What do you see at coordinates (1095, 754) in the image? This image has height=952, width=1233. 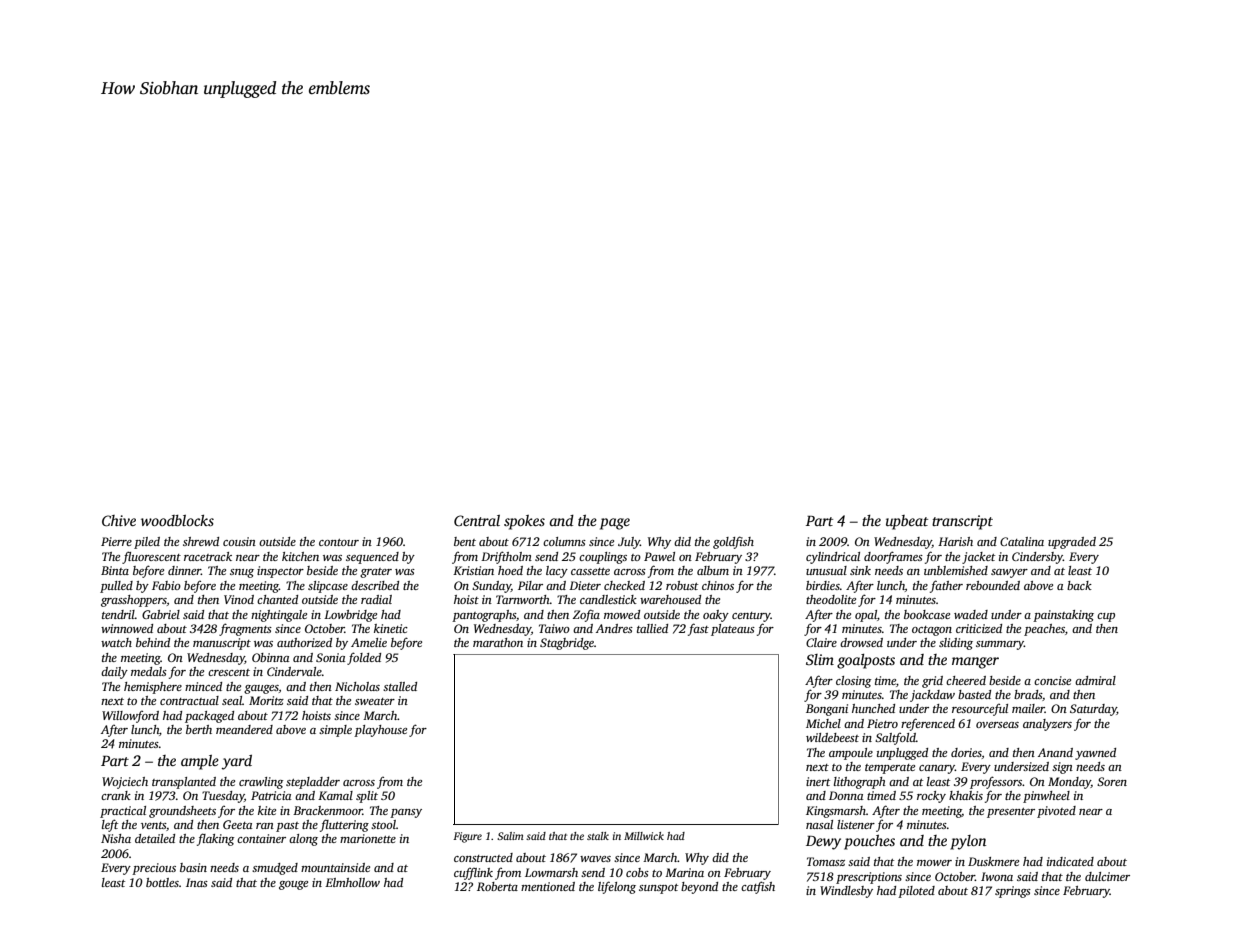 I see `yawned` at bounding box center [1095, 754].
